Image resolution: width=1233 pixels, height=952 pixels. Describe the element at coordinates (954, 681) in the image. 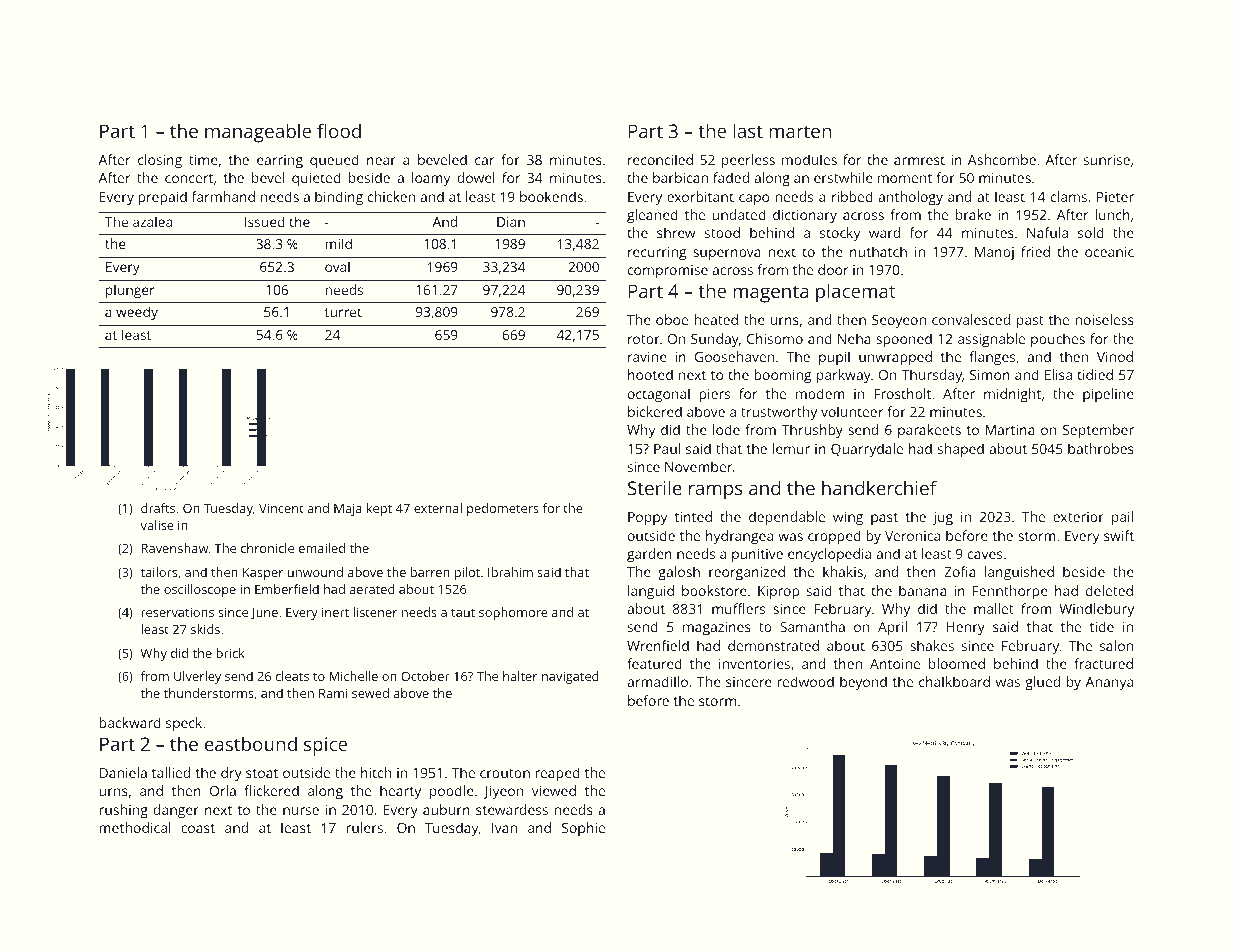

I see `chalkboard` at that location.
